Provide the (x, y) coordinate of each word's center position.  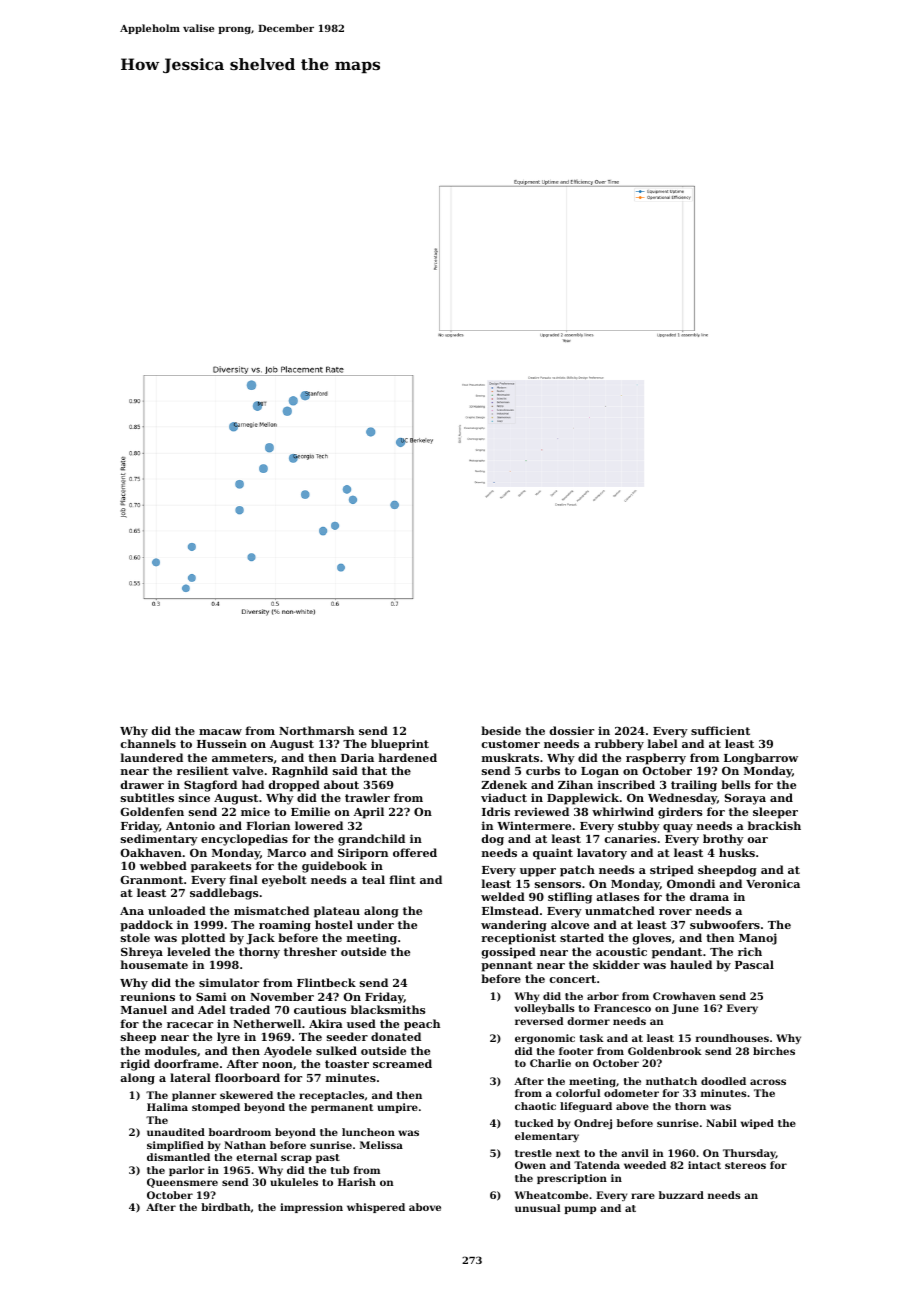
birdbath (226, 1207)
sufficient (720, 730)
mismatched (271, 910)
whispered (376, 1208)
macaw (220, 732)
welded (503, 896)
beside (501, 730)
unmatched (620, 910)
